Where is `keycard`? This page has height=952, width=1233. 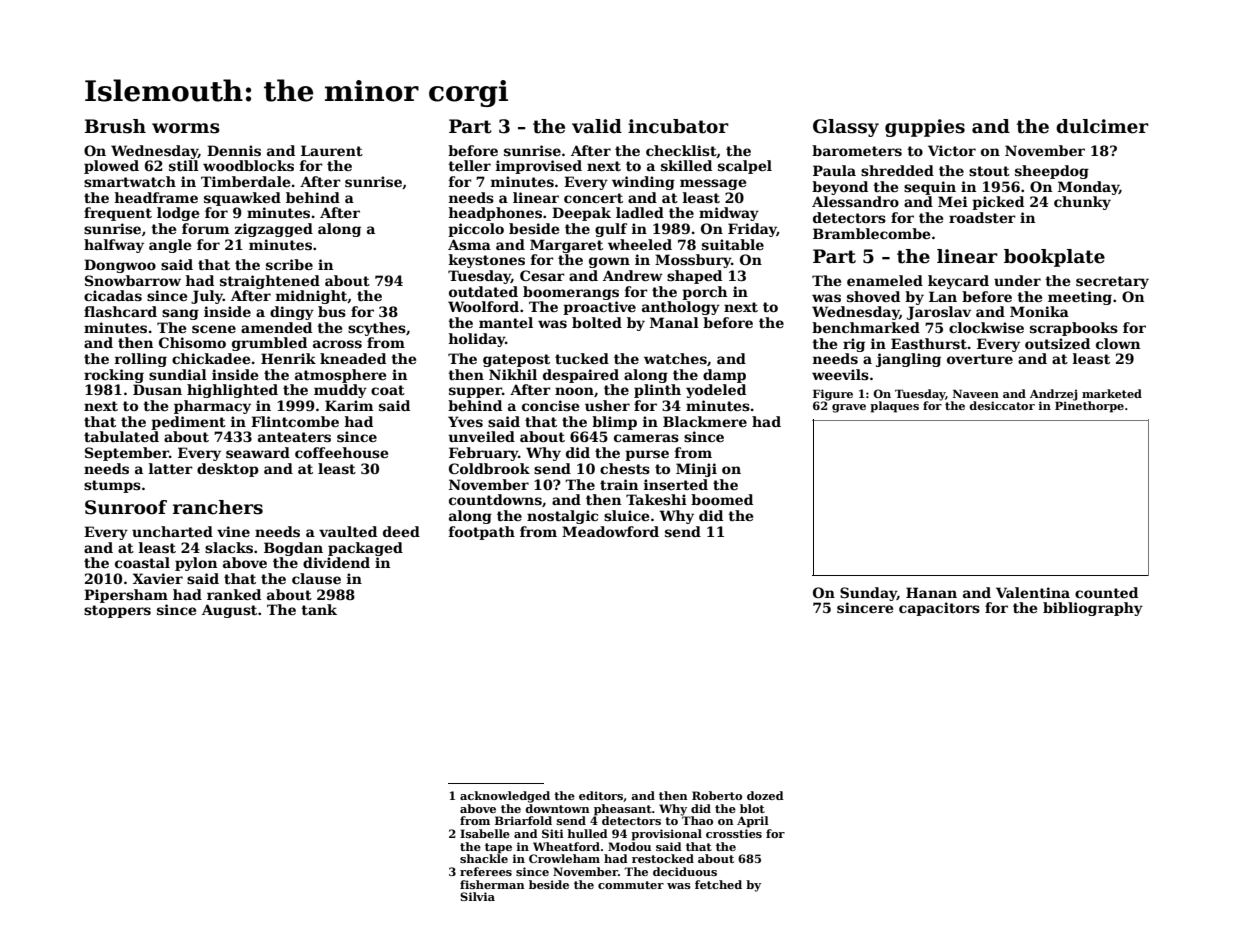
keycard is located at coordinates (958, 282).
